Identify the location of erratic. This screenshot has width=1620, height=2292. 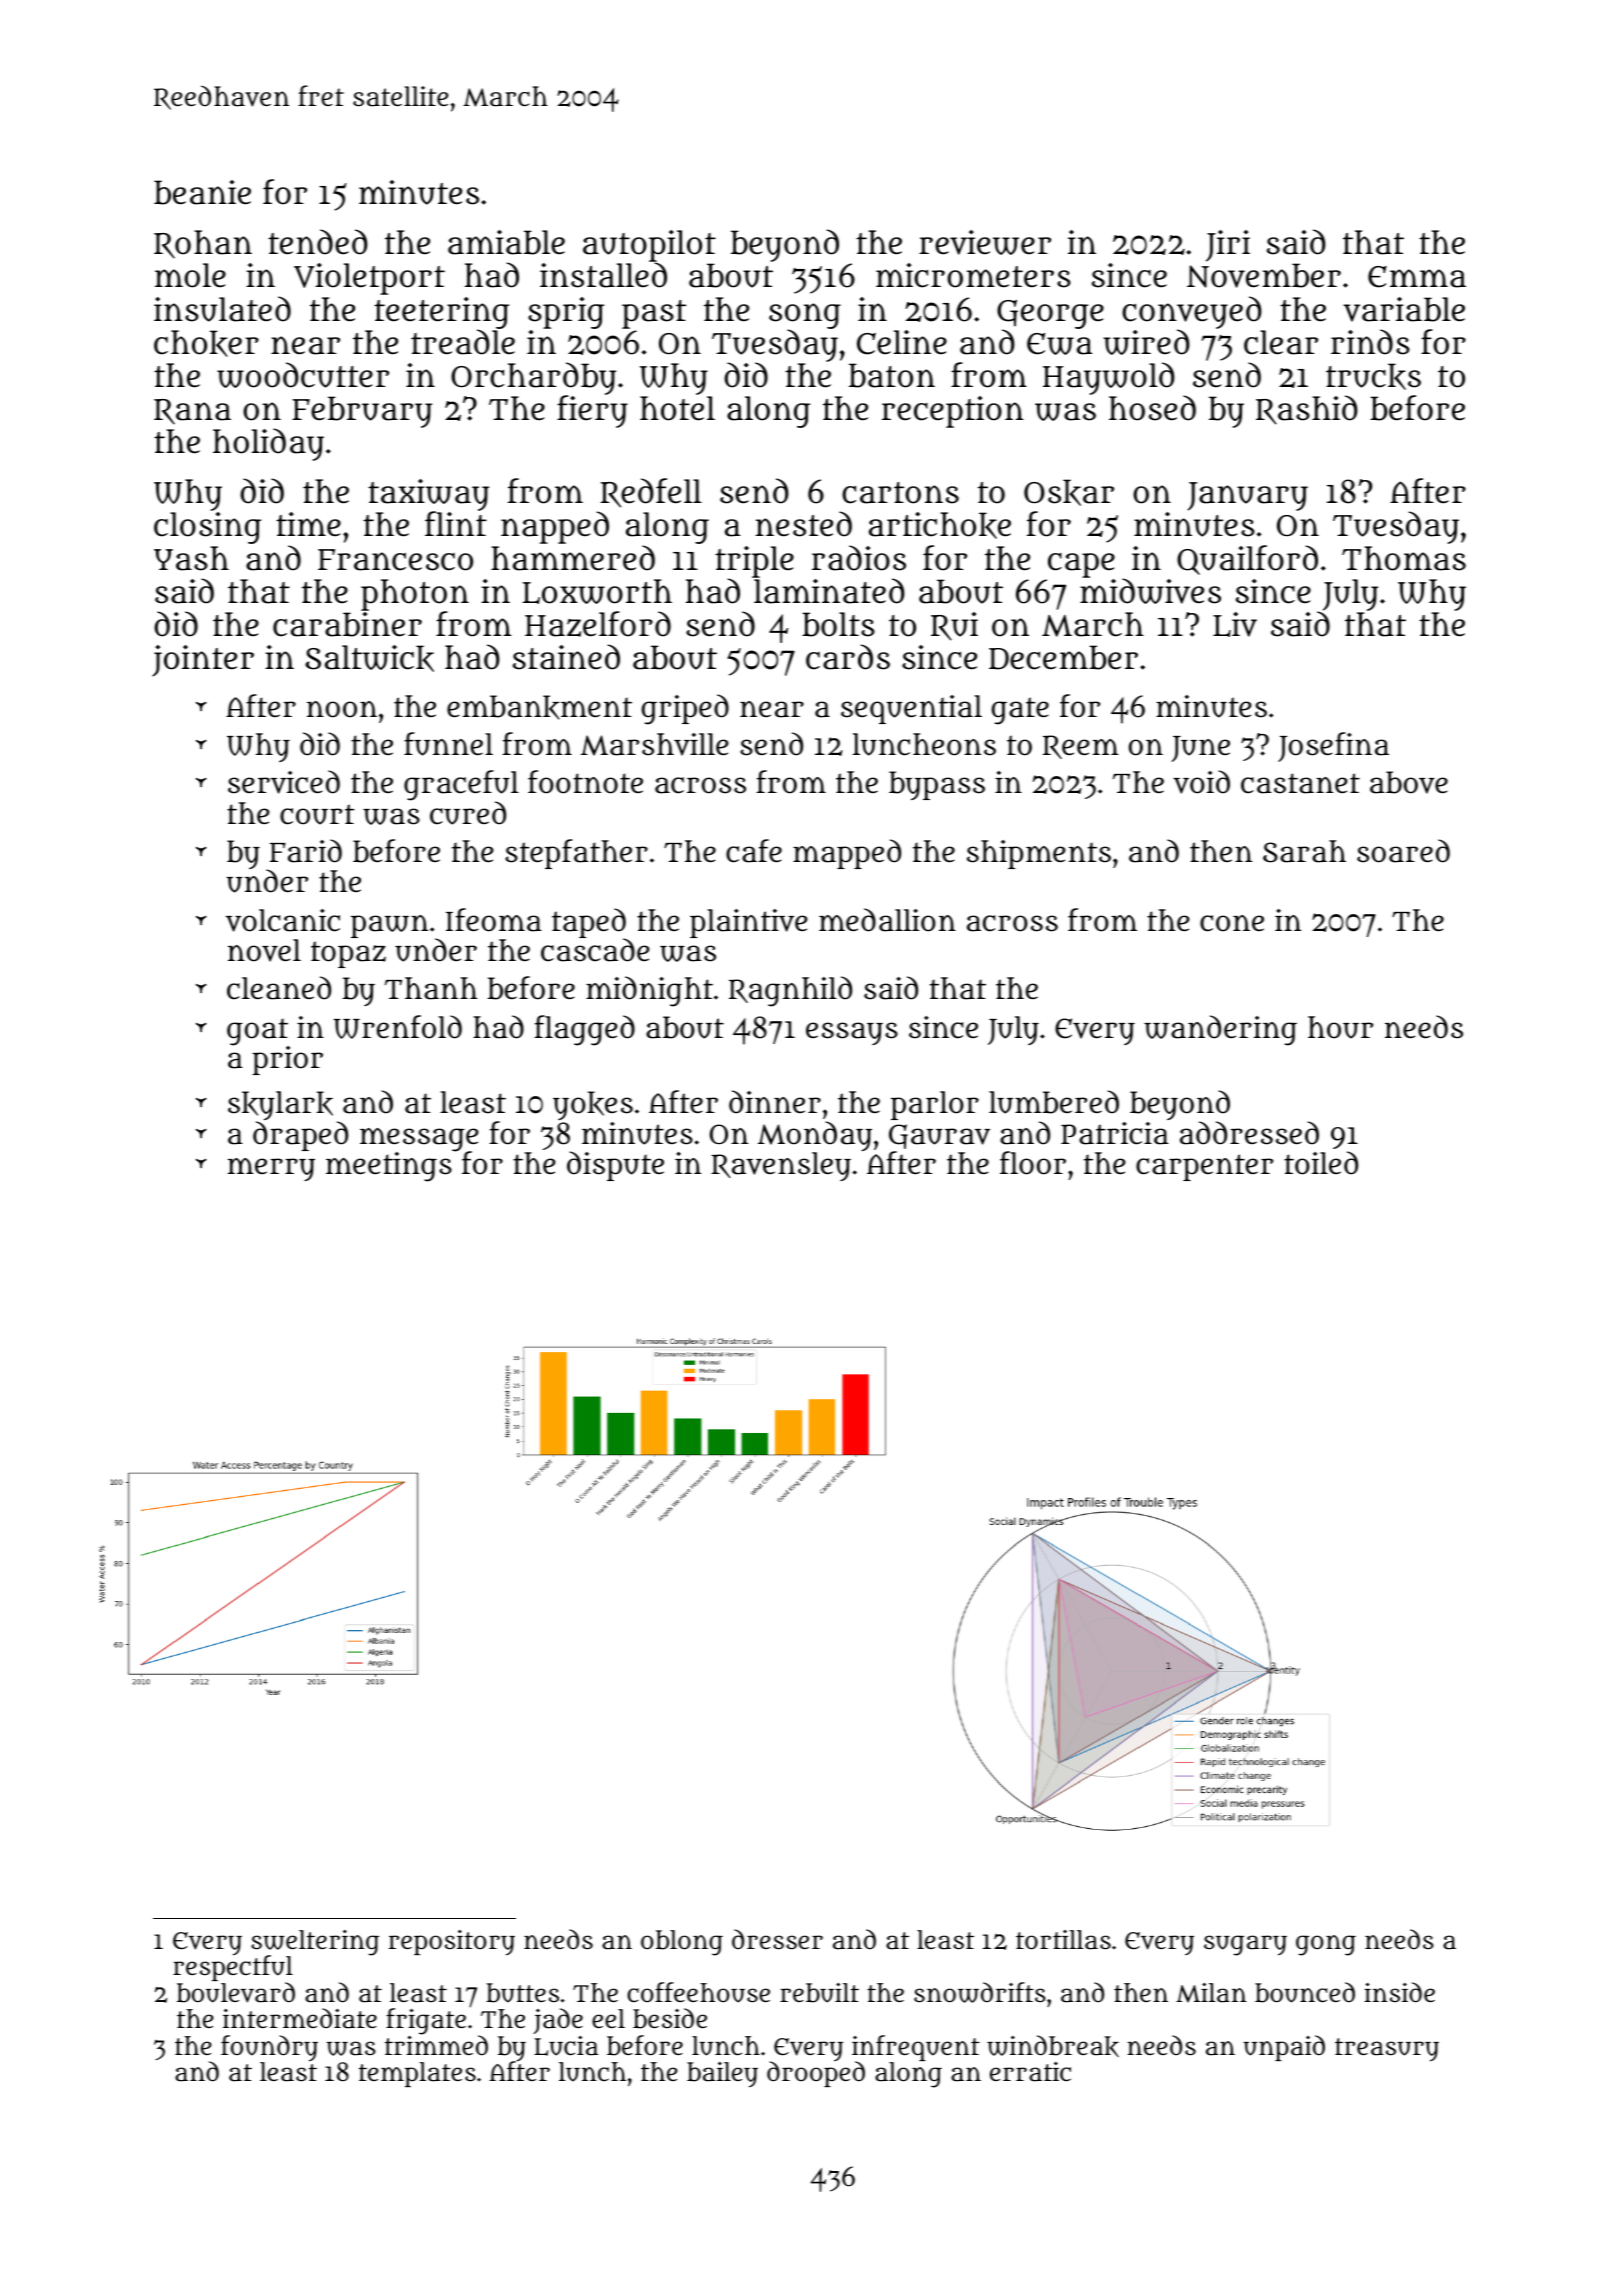
(1030, 2072).
